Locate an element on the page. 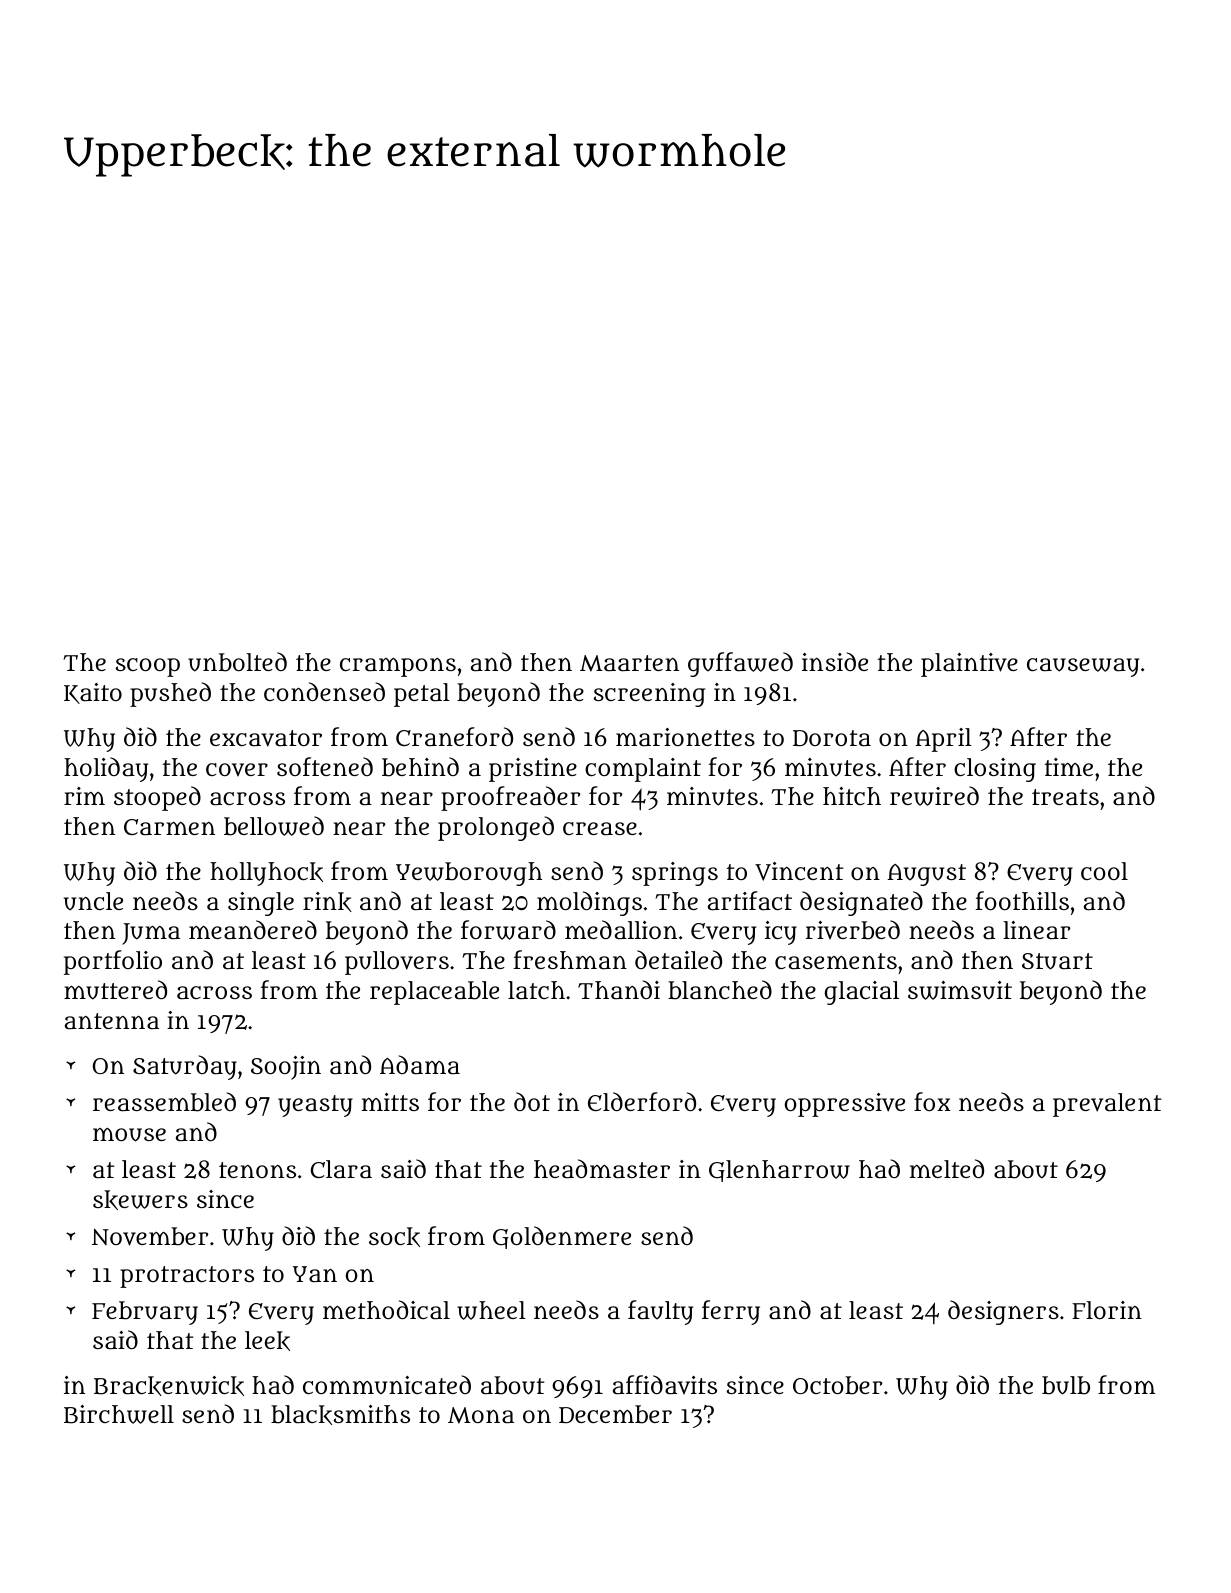  inside is located at coordinates (835, 661).
